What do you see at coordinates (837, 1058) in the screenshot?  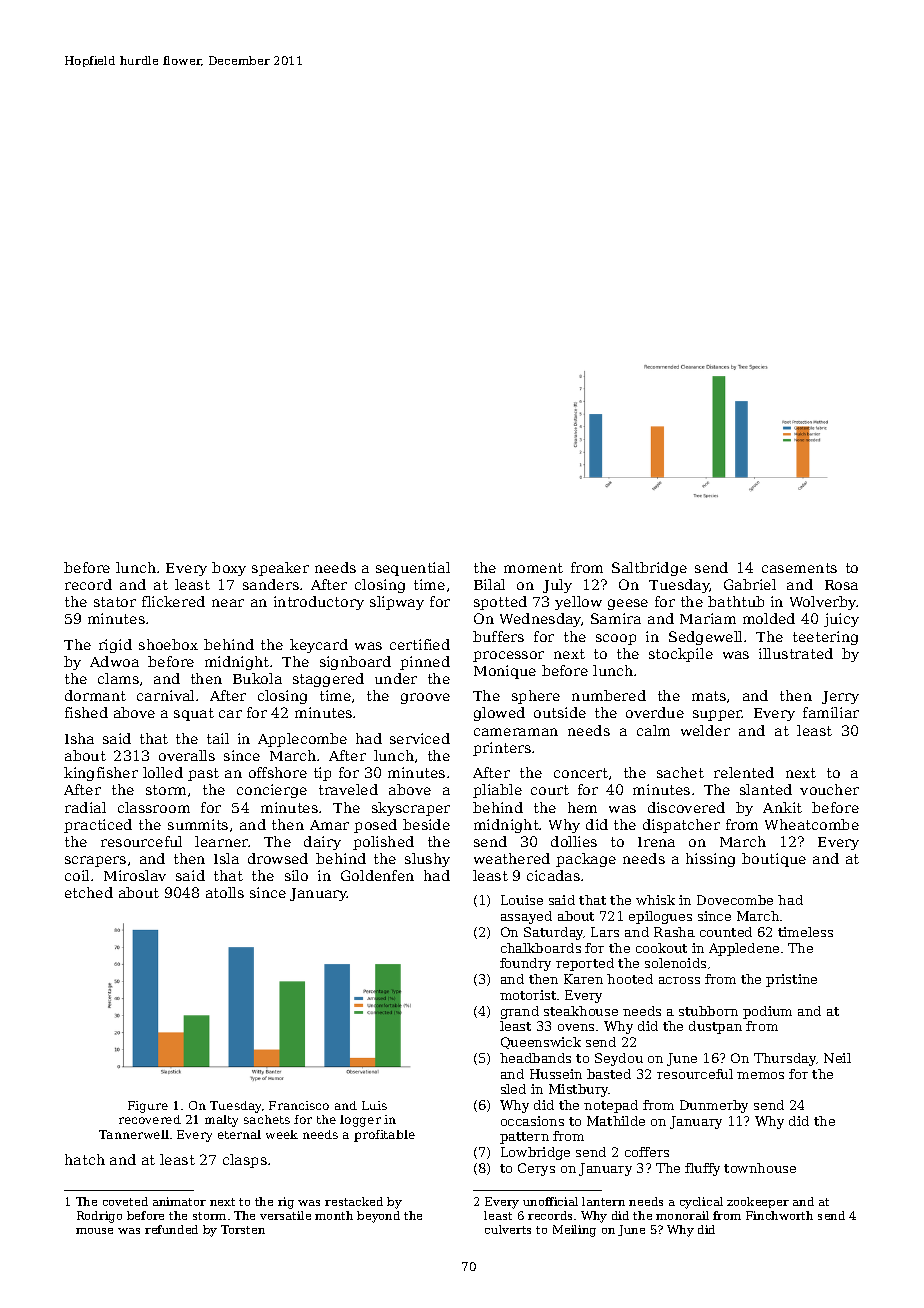 I see `Neil` at bounding box center [837, 1058].
